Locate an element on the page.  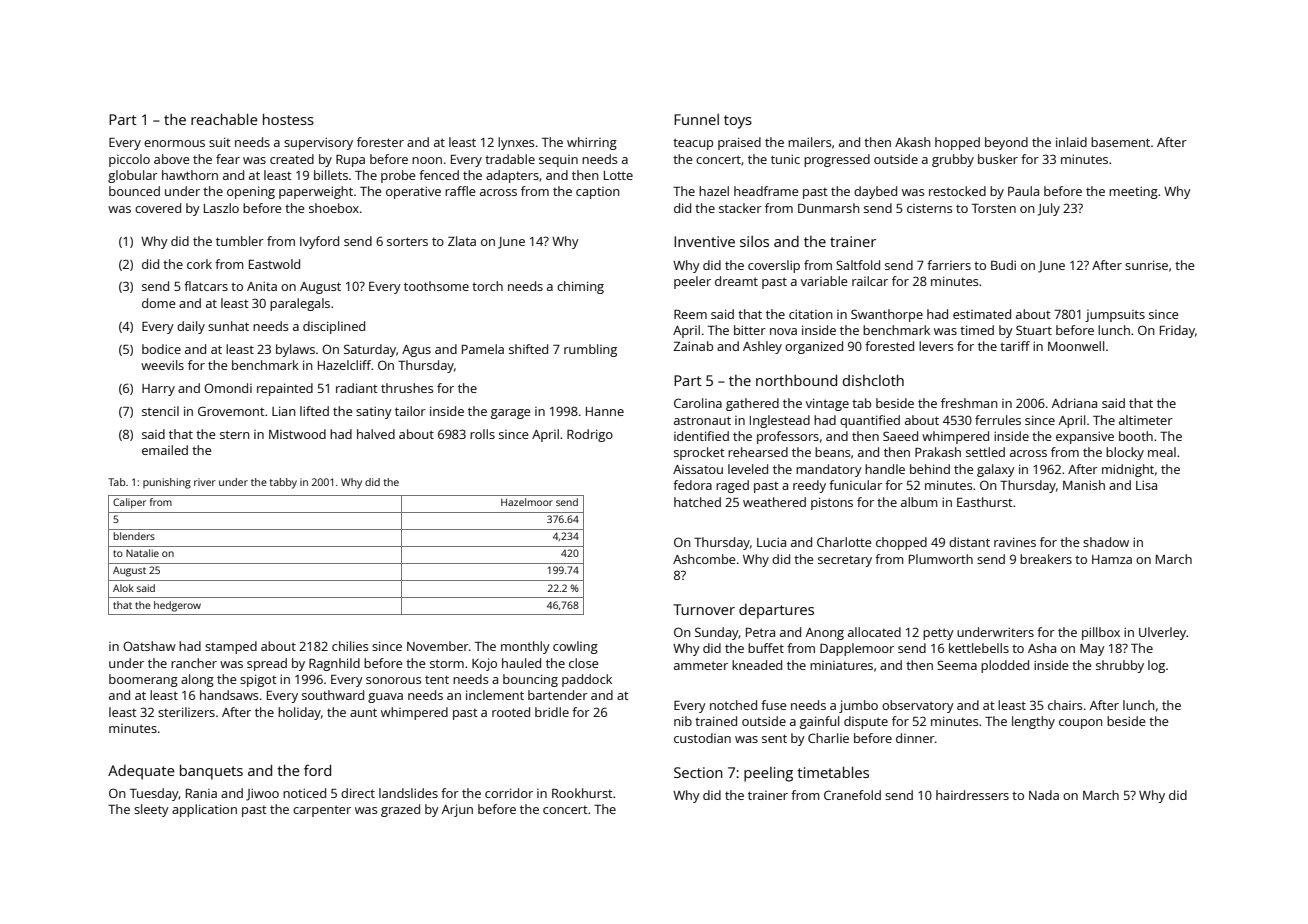
sorters is located at coordinates (407, 241).
